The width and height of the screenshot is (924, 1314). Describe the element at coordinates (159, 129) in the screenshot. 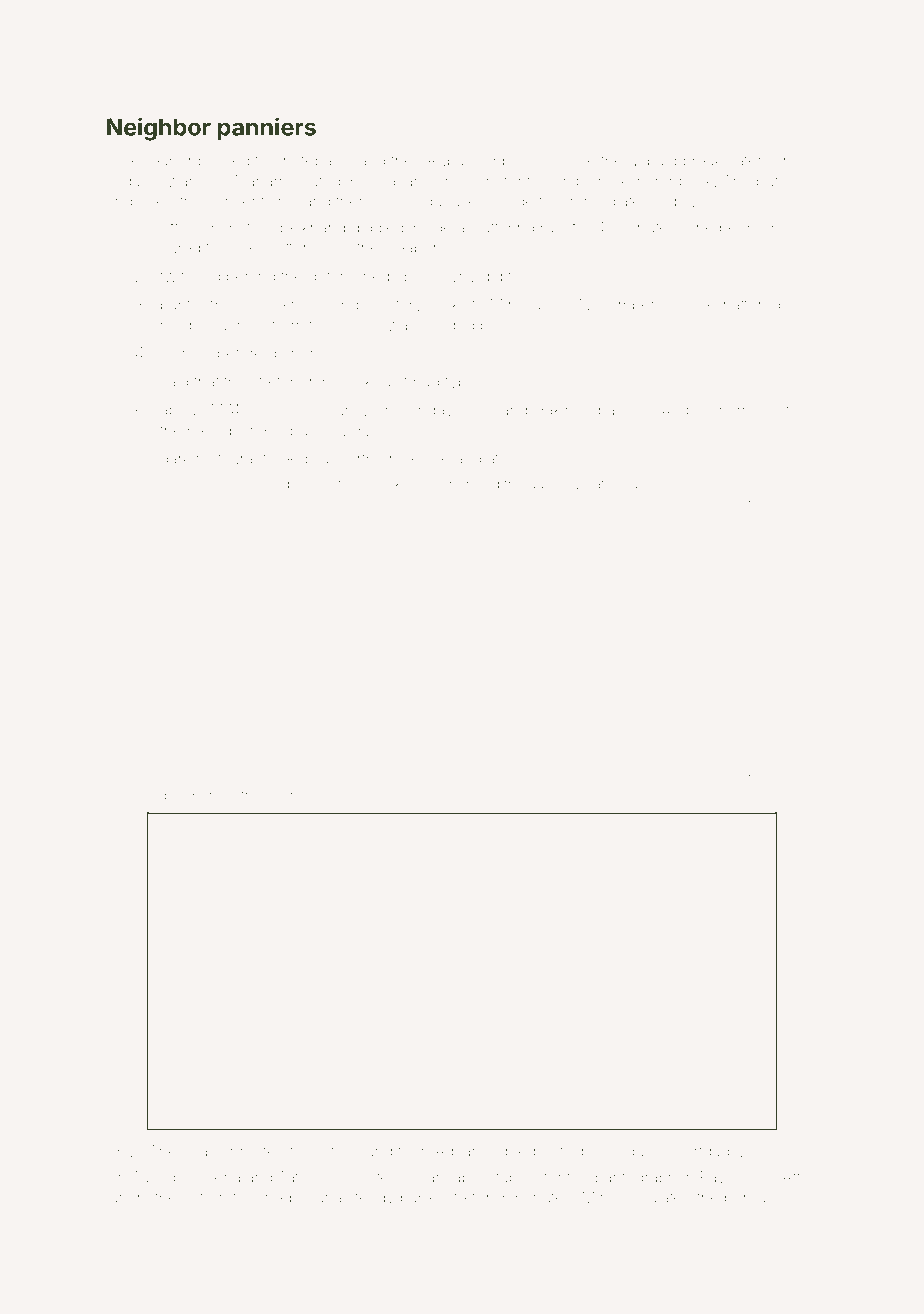

I see `Neighbor` at that location.
